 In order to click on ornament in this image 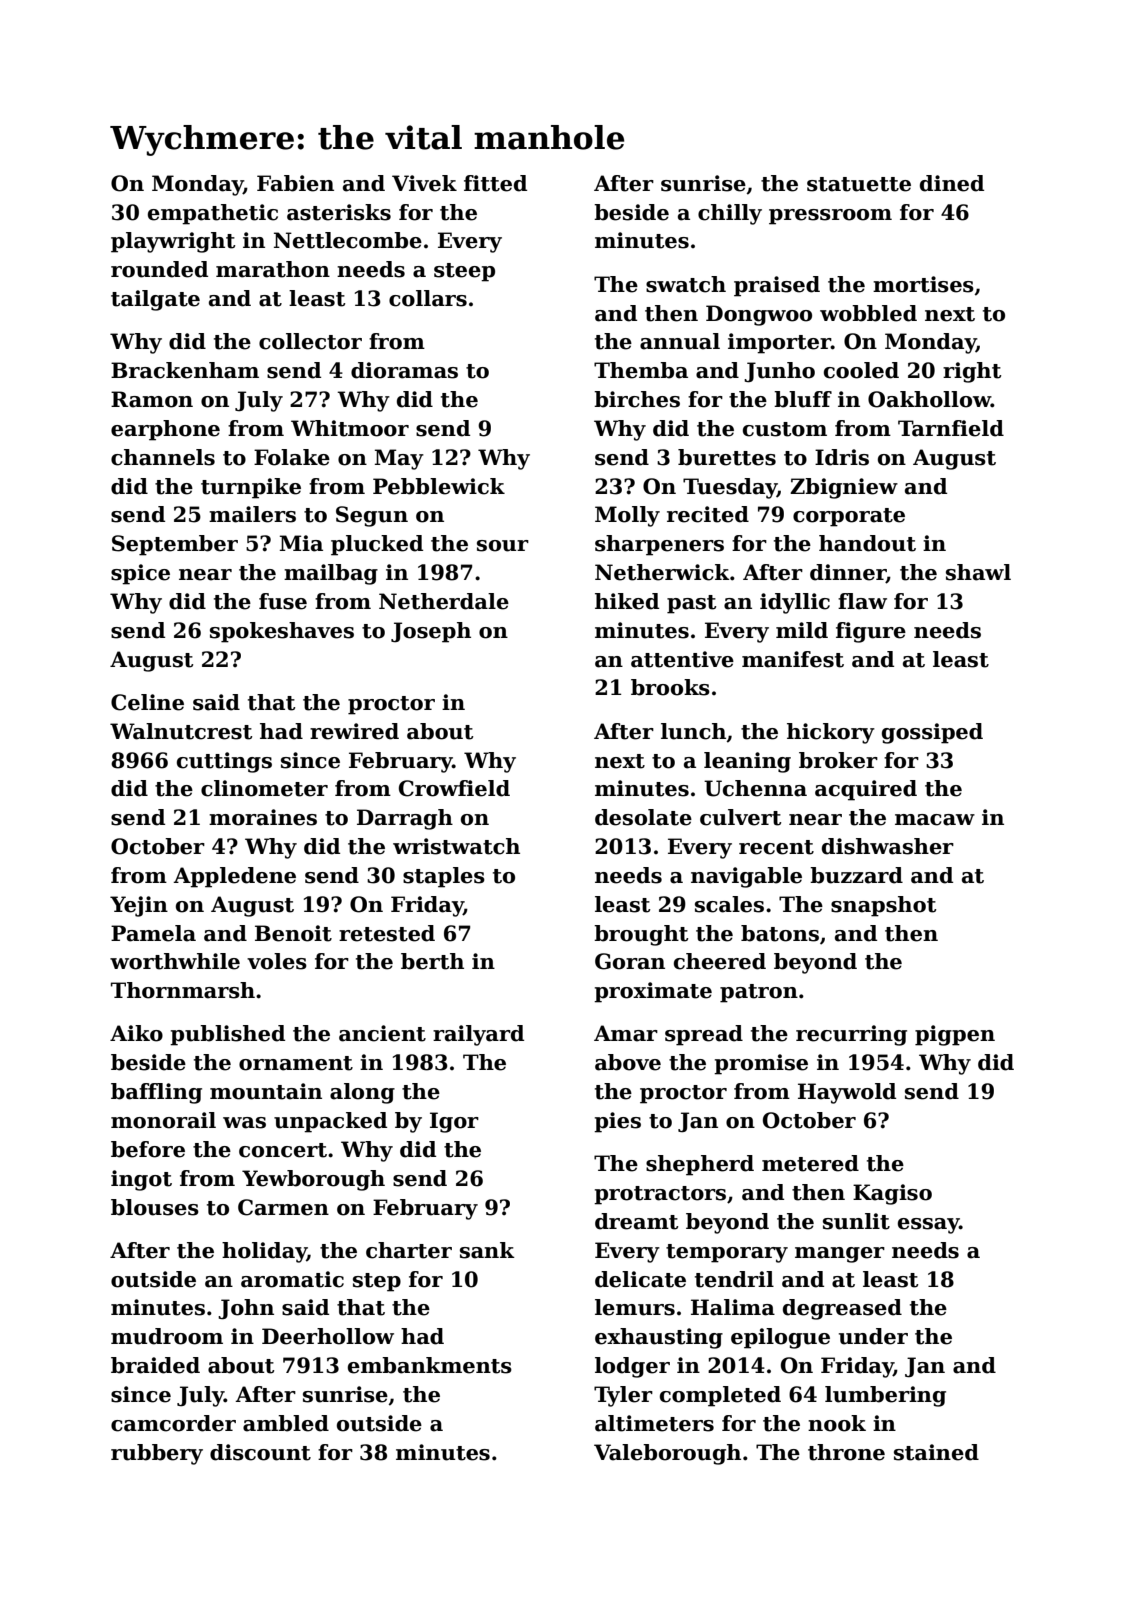, I will do `click(296, 1063)`.
